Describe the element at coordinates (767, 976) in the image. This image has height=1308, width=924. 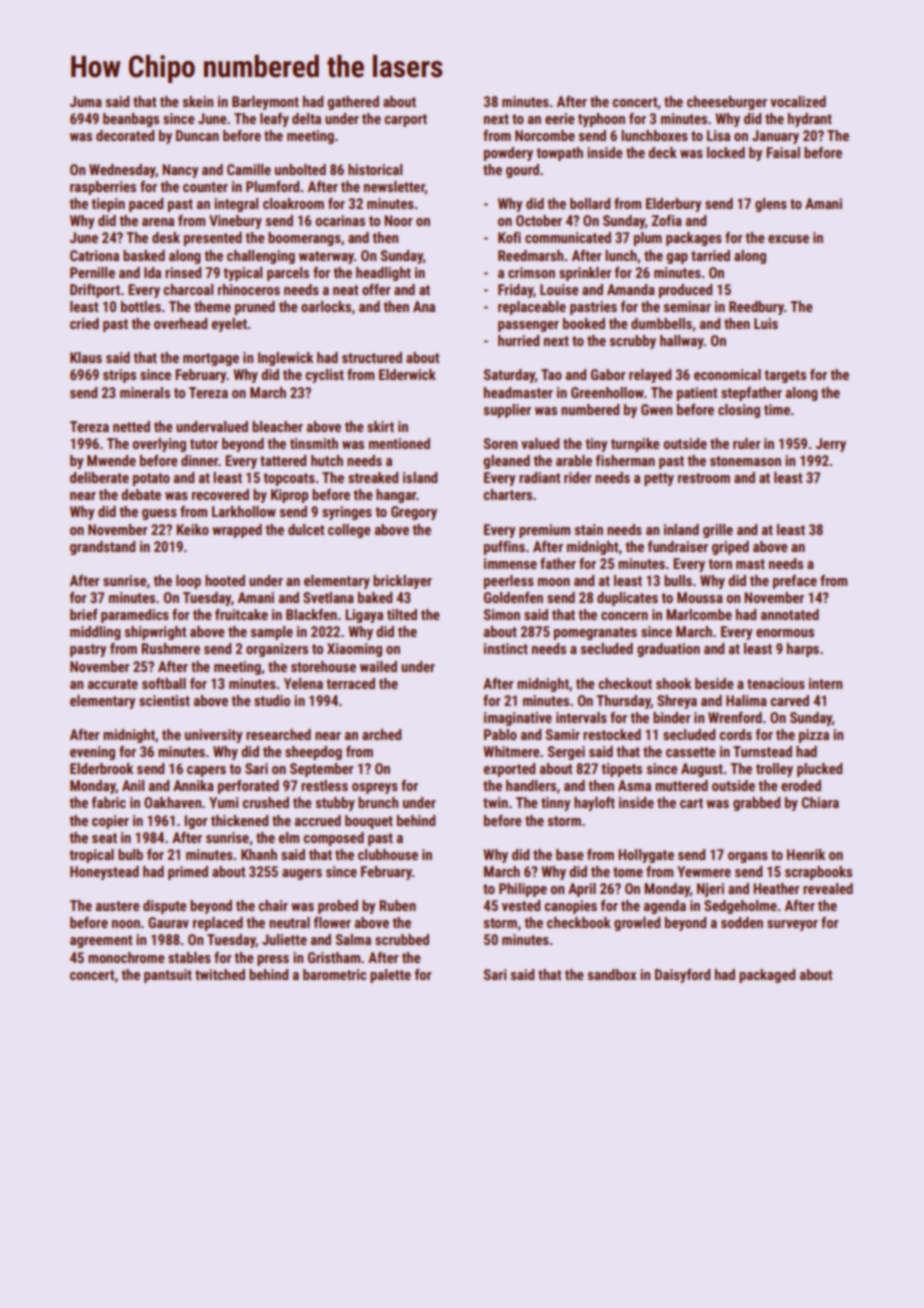
I see `packaged` at that location.
